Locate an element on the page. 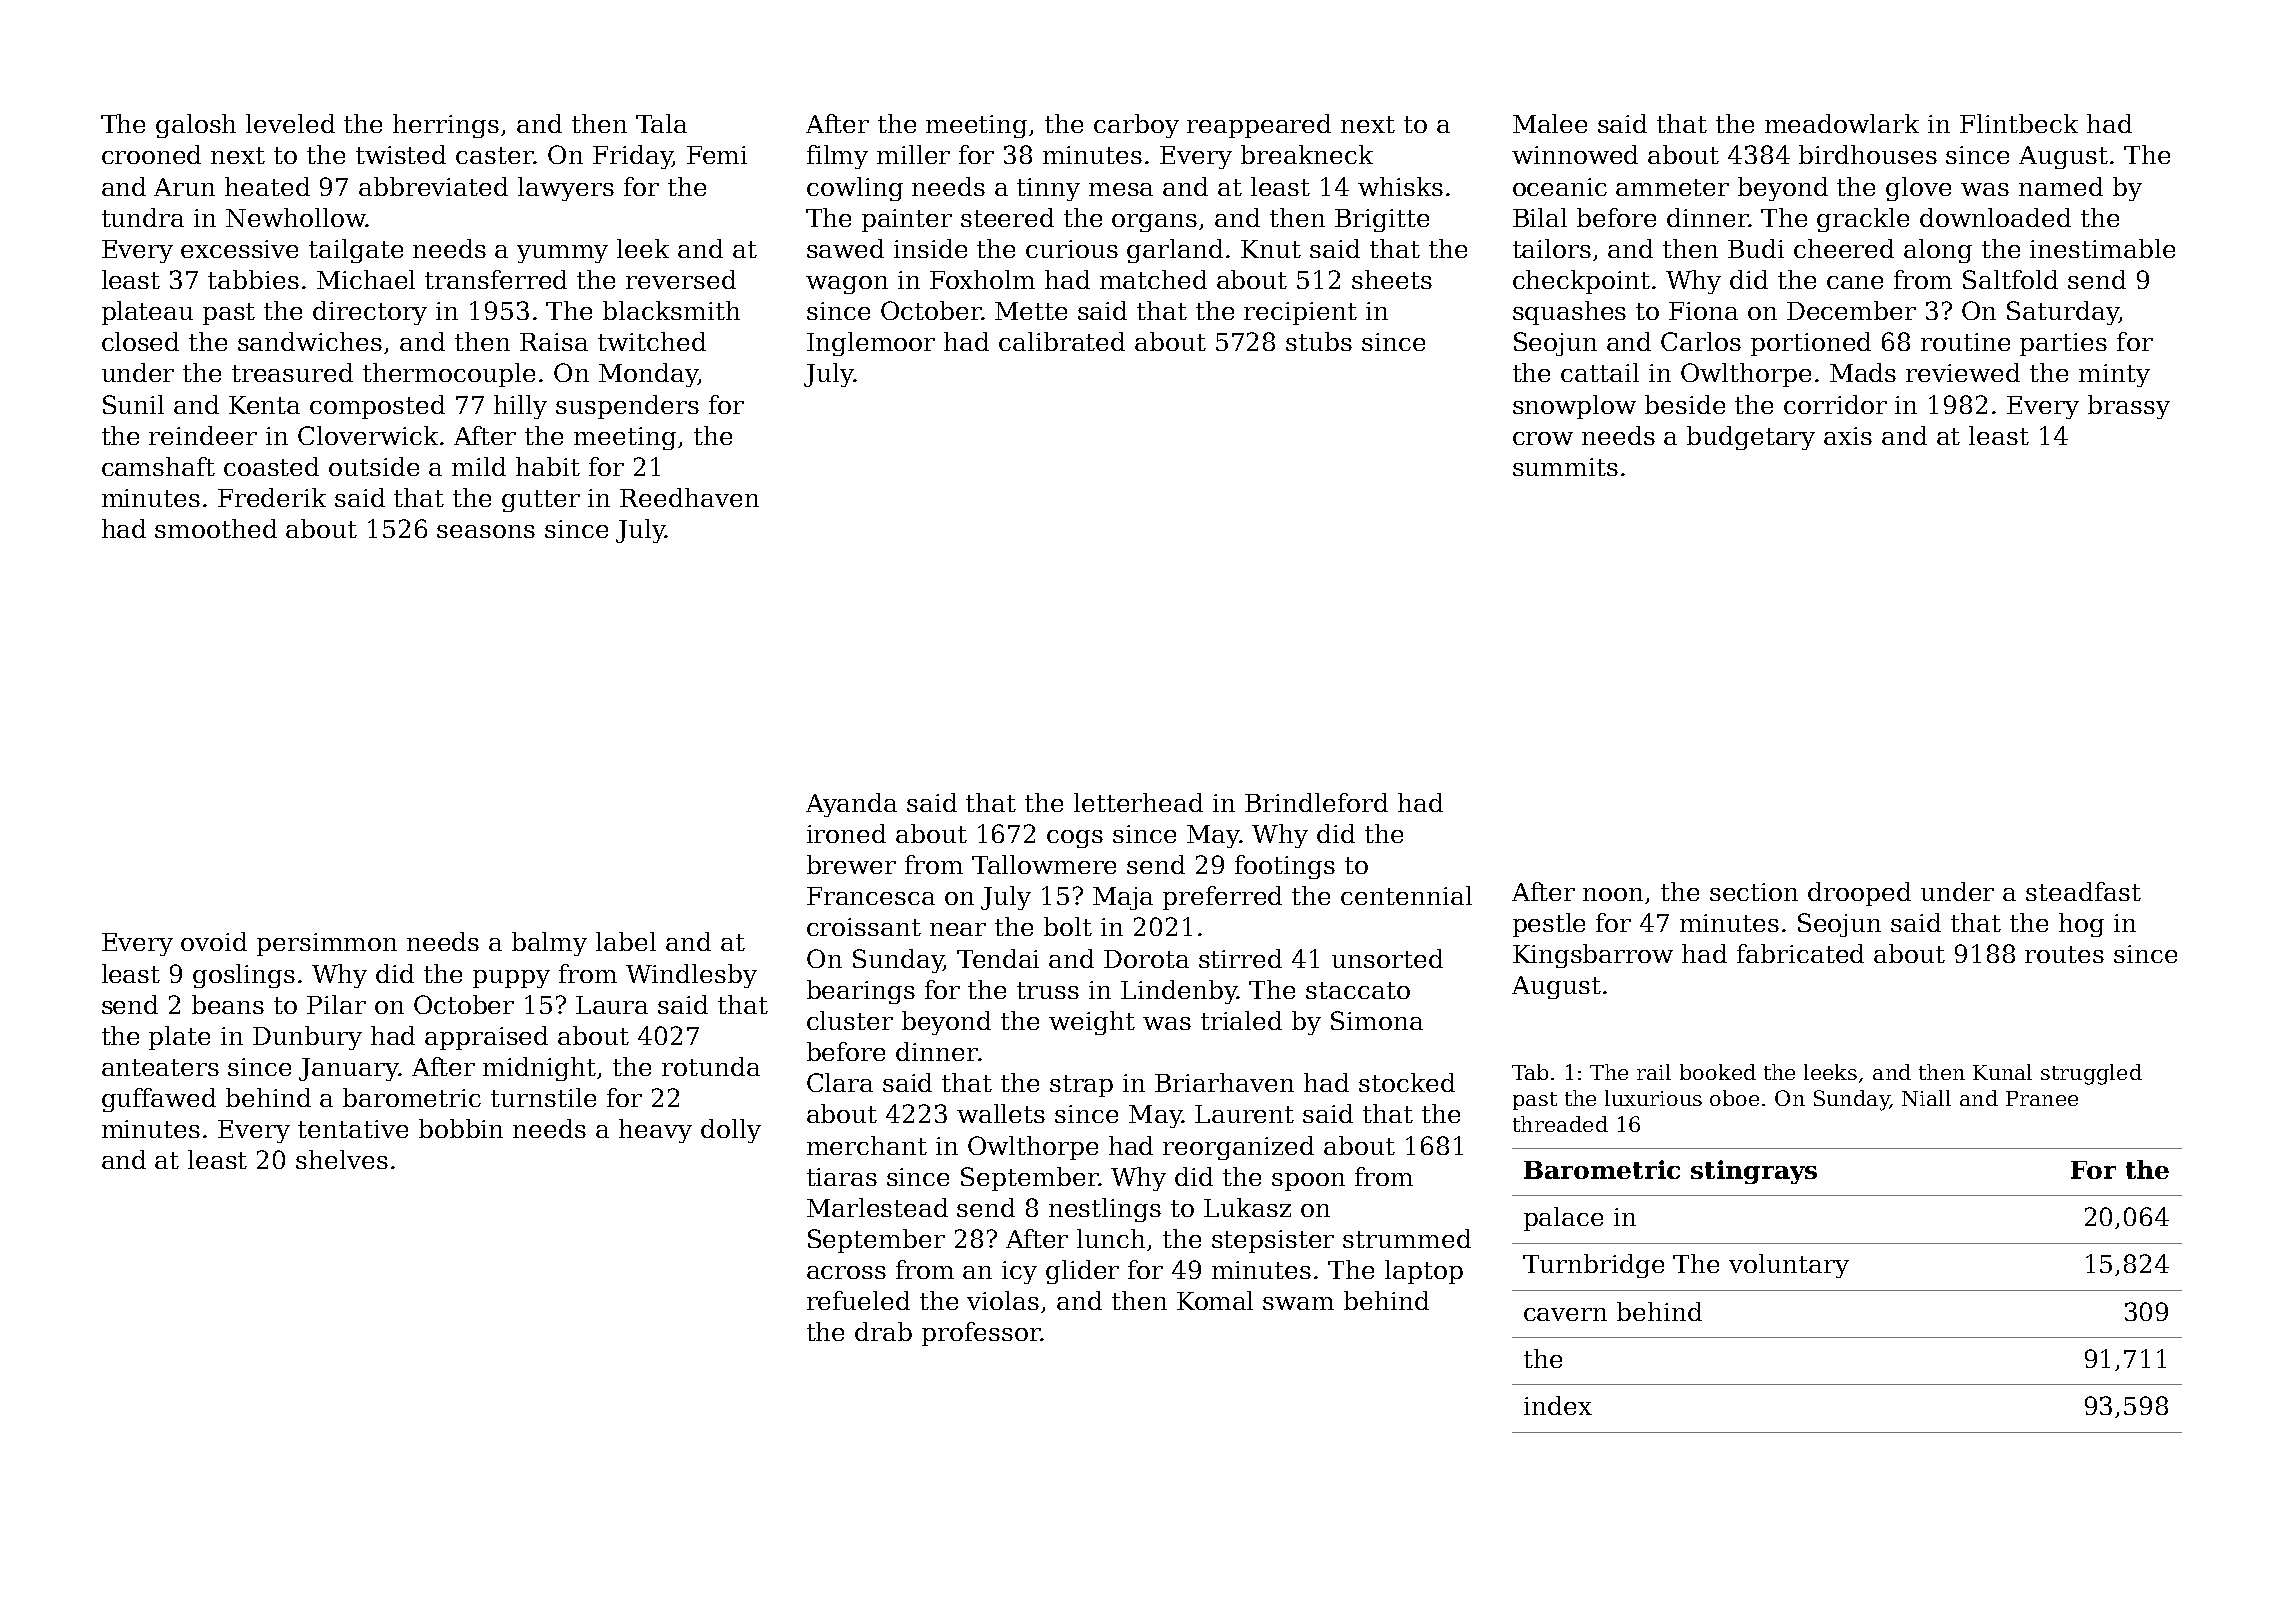 This document has width=2282, height=1614. Ayanda is located at coordinates (851, 805).
